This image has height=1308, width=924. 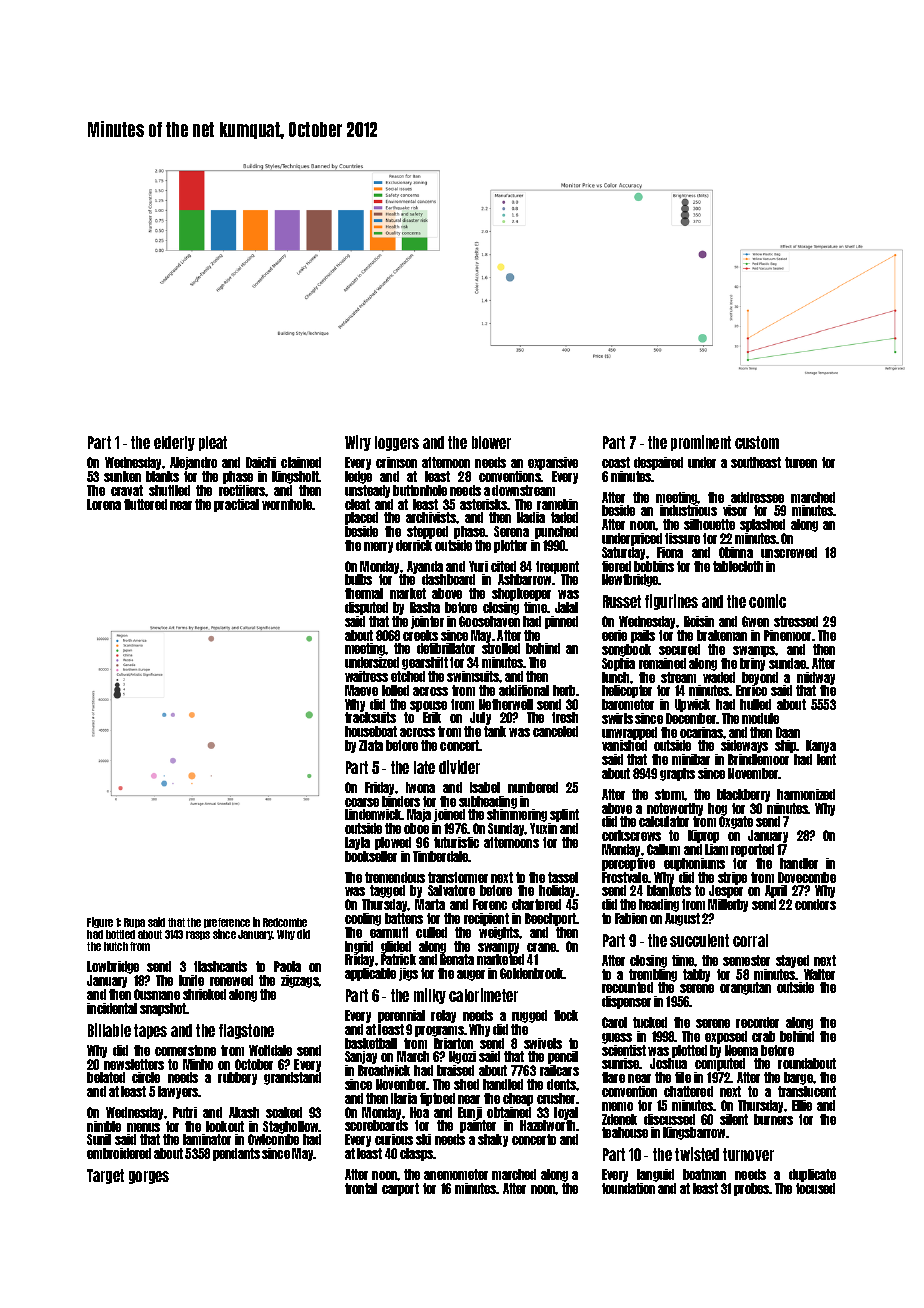 I want to click on elderly, so click(x=174, y=443).
